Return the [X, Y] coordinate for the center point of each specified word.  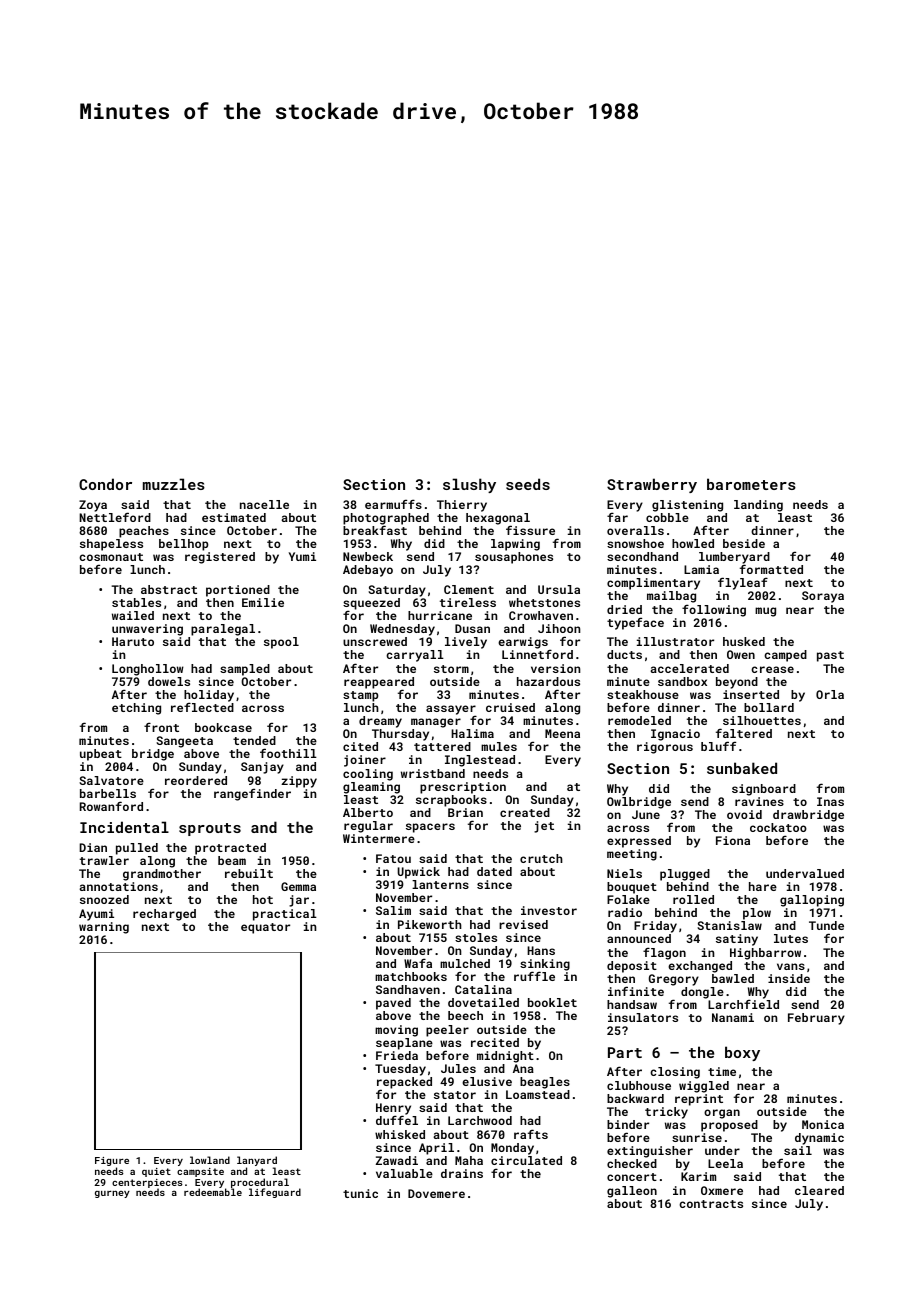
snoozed [104, 899]
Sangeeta [184, 742]
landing [758, 506]
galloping [812, 901]
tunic [360, 1193]
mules [499, 746]
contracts [711, 1204]
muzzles [174, 484]
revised [523, 924]
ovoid [744, 814]
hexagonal [498, 519]
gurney [112, 1194]
